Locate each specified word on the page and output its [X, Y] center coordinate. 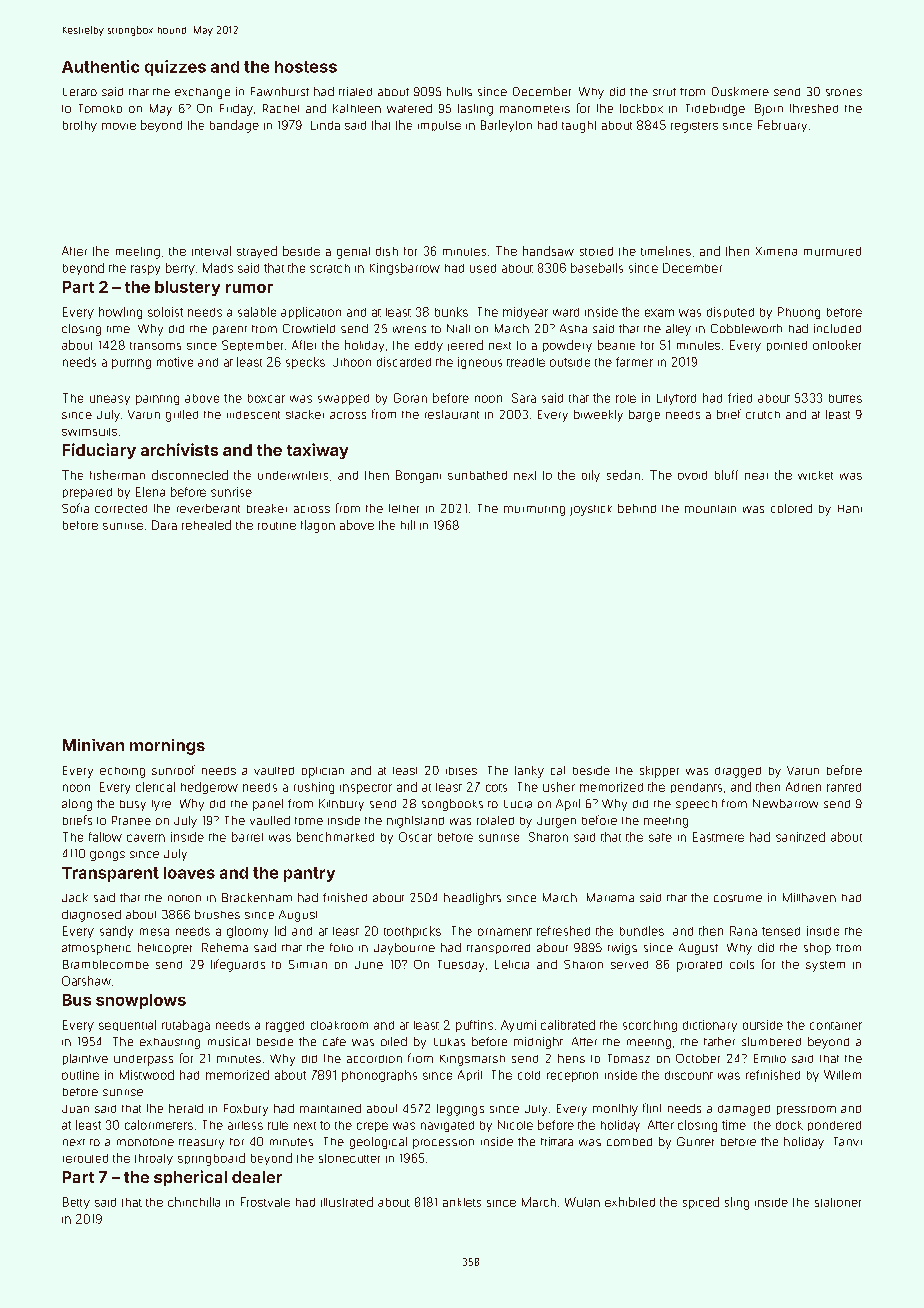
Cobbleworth [746, 328]
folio [341, 947]
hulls [459, 91]
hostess [306, 67]
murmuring [534, 511]
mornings [167, 747]
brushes [217, 914]
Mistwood [147, 1075]
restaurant [452, 414]
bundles [642, 931]
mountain [710, 509]
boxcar [266, 398]
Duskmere [740, 91]
